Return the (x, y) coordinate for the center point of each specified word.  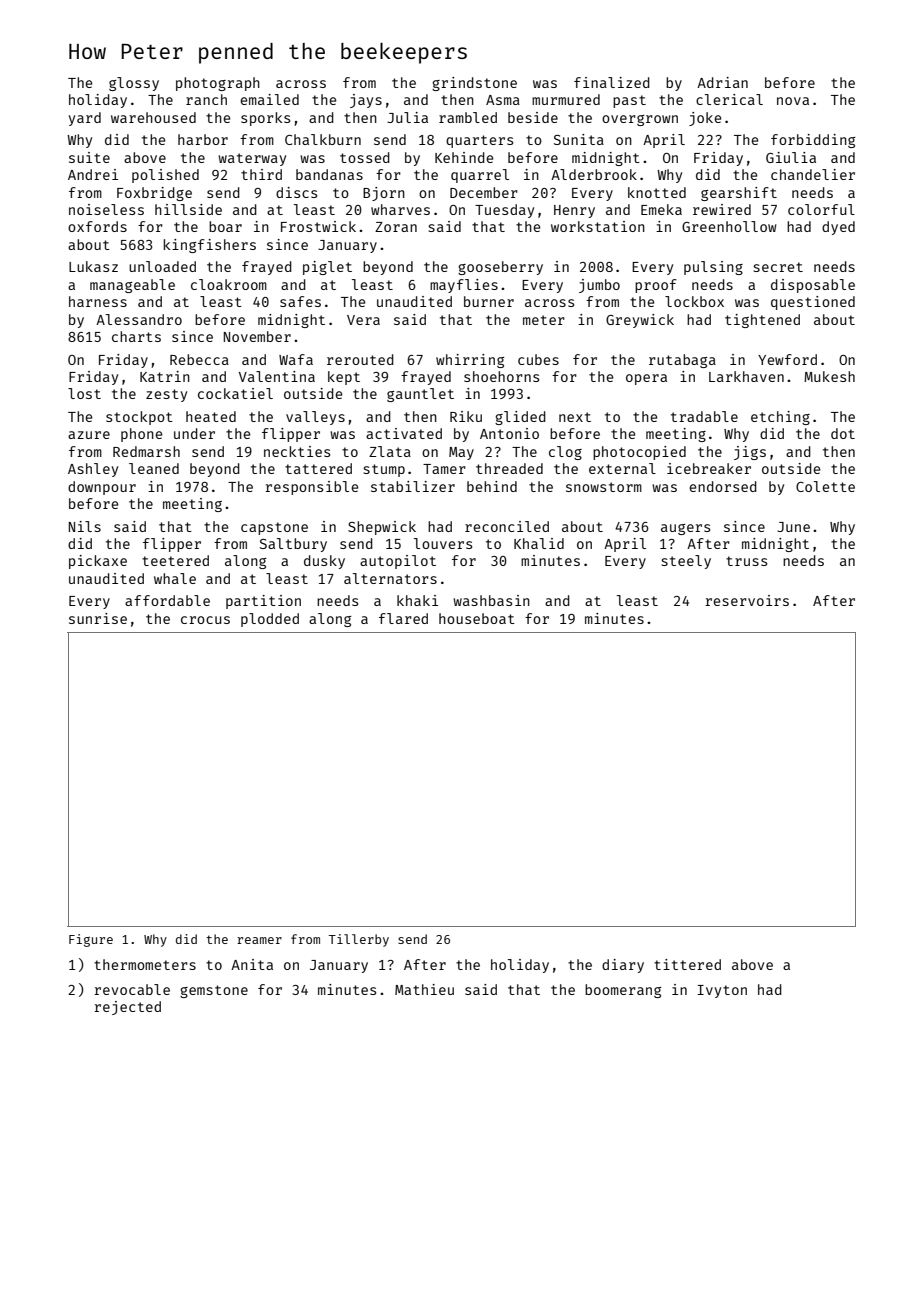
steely (686, 562)
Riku (466, 416)
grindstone (474, 84)
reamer (259, 940)
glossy (134, 84)
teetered (175, 560)
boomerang (623, 991)
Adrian (722, 82)
